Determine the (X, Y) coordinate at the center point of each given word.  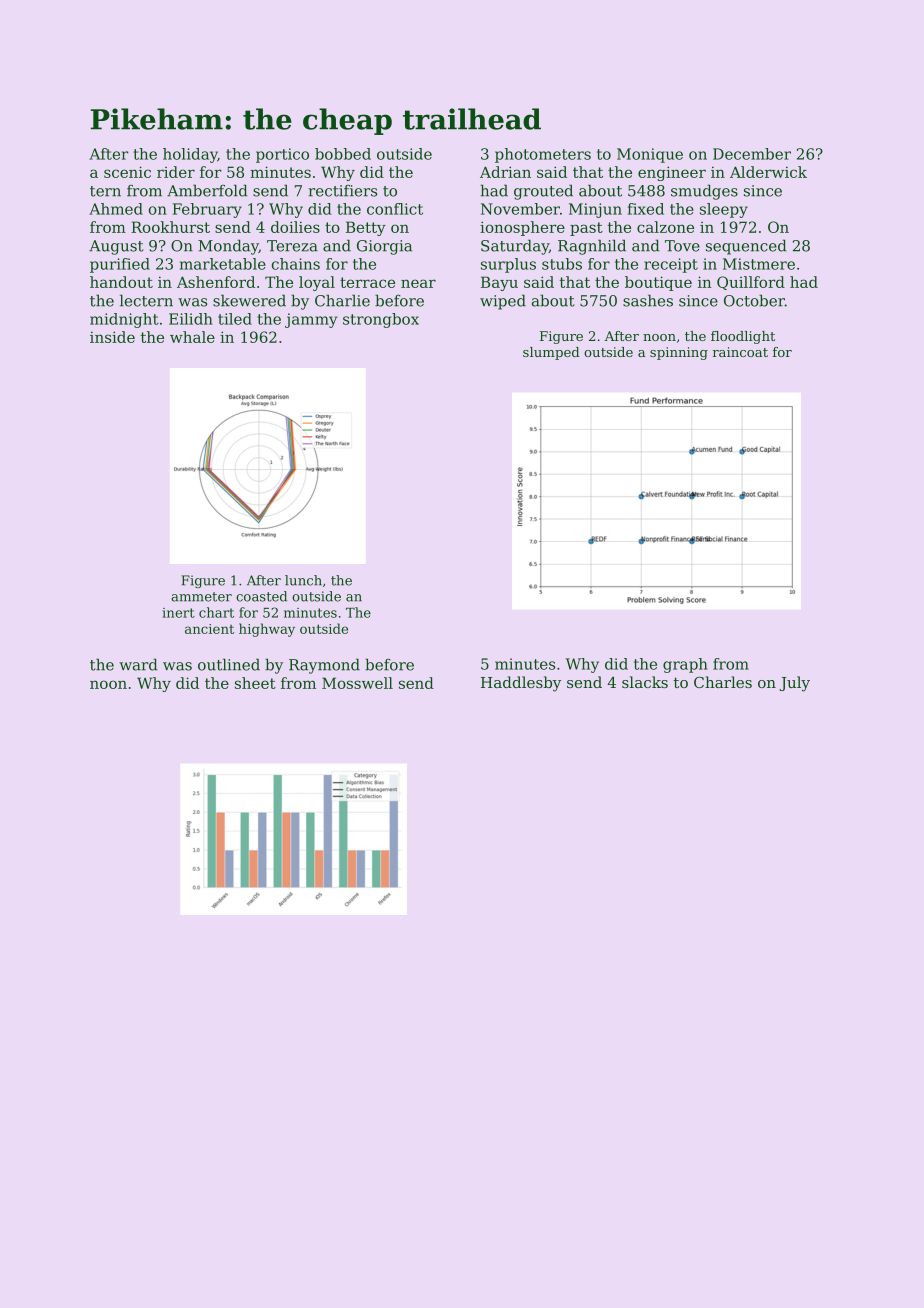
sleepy (724, 210)
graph (685, 665)
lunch (303, 580)
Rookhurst (170, 227)
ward (138, 664)
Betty (366, 228)
